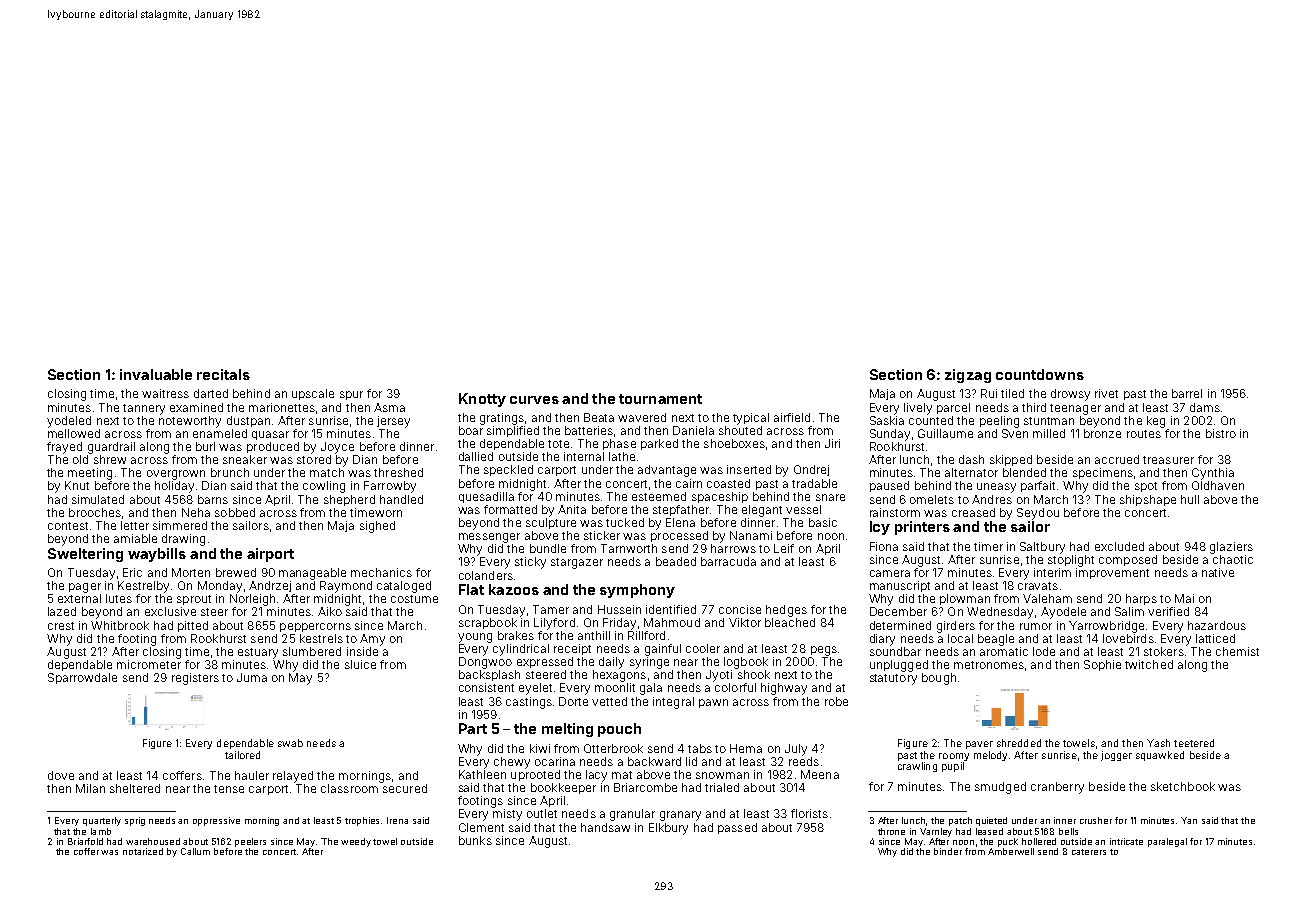 The width and height of the image is (1308, 924). What do you see at coordinates (156, 374) in the image?
I see `invaluable` at bounding box center [156, 374].
